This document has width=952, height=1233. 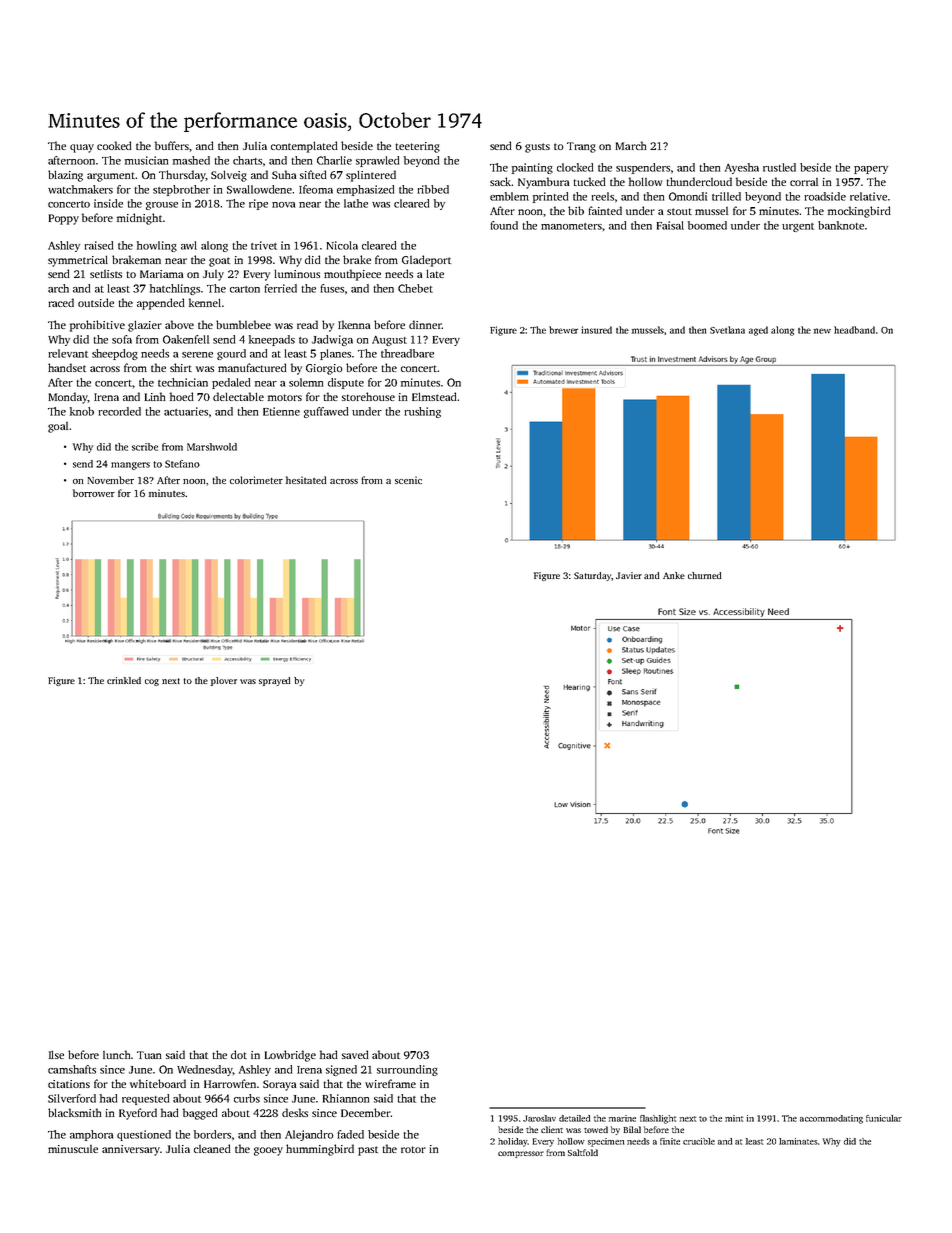 What do you see at coordinates (699, 1141) in the document?
I see `crucible` at bounding box center [699, 1141].
